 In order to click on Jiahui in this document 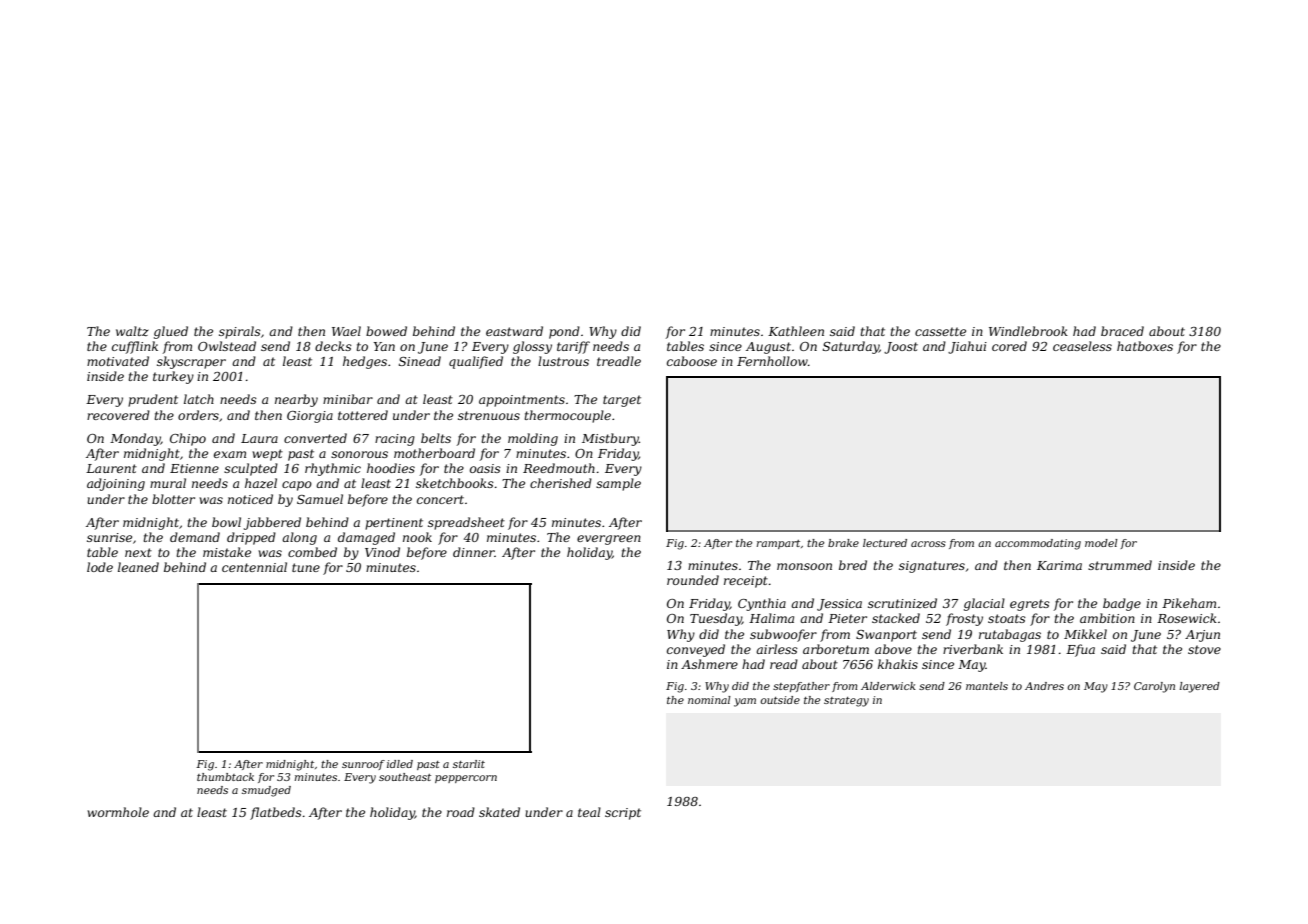, I will do `click(967, 347)`.
